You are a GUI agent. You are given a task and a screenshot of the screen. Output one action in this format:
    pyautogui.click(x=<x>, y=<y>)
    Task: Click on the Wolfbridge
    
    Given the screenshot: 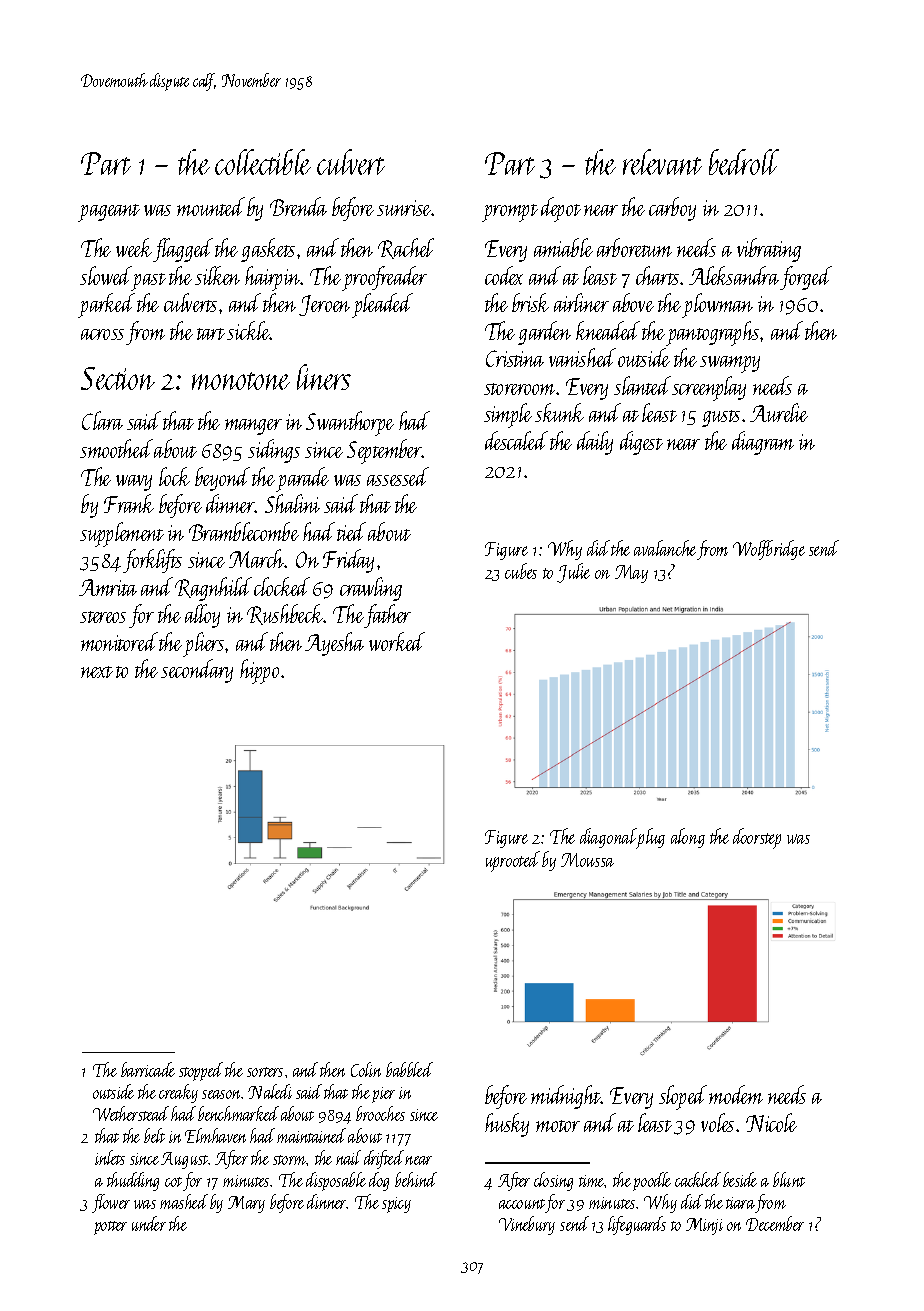 What is the action you would take?
    pyautogui.click(x=769, y=550)
